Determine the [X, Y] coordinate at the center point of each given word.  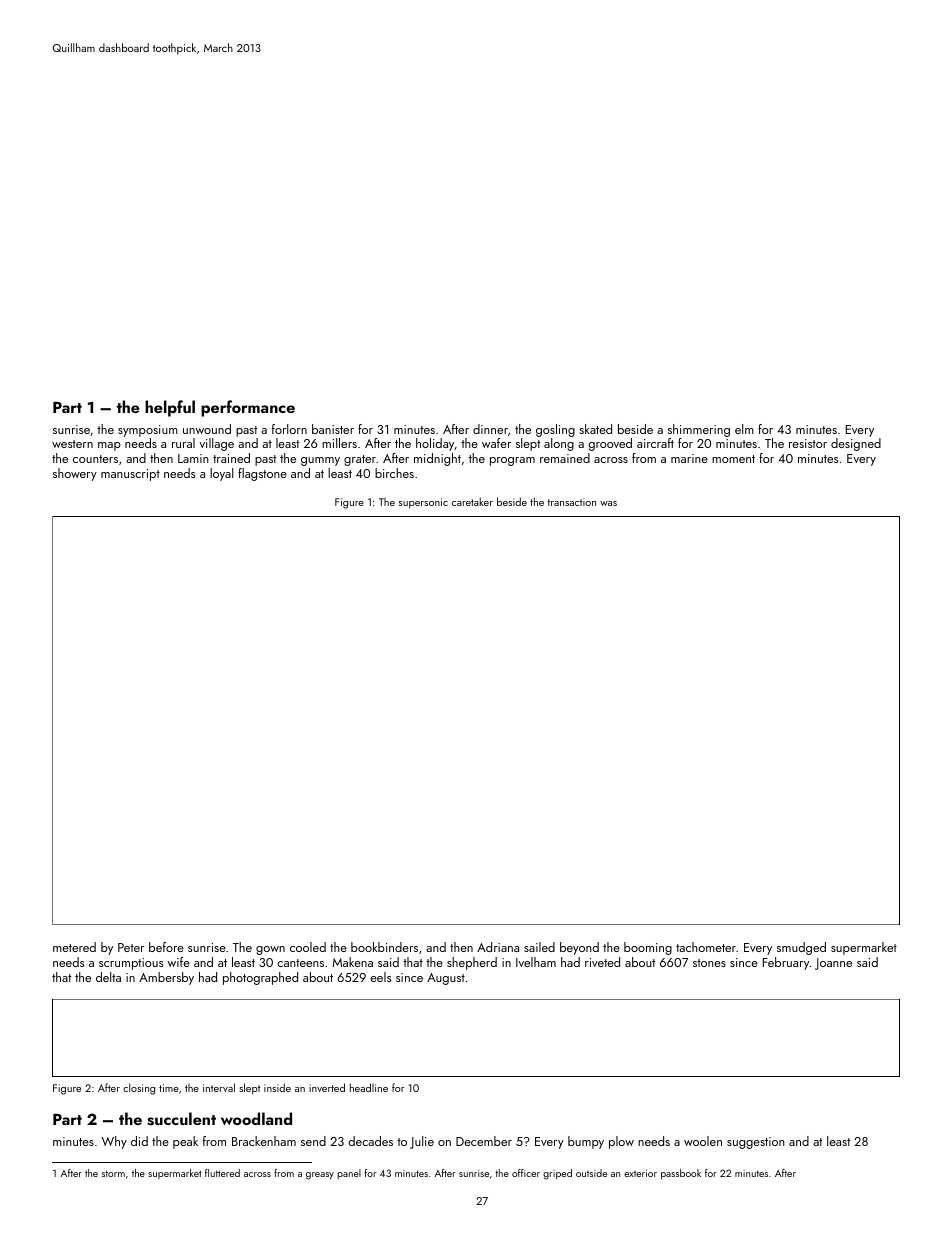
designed [856, 444]
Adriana [498, 947]
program [512, 461]
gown [270, 950]
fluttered [222, 1173]
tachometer [706, 947]
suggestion [756, 1143]
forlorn [289, 429]
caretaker [472, 501]
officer [526, 1173]
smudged [801, 948]
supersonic [423, 503]
